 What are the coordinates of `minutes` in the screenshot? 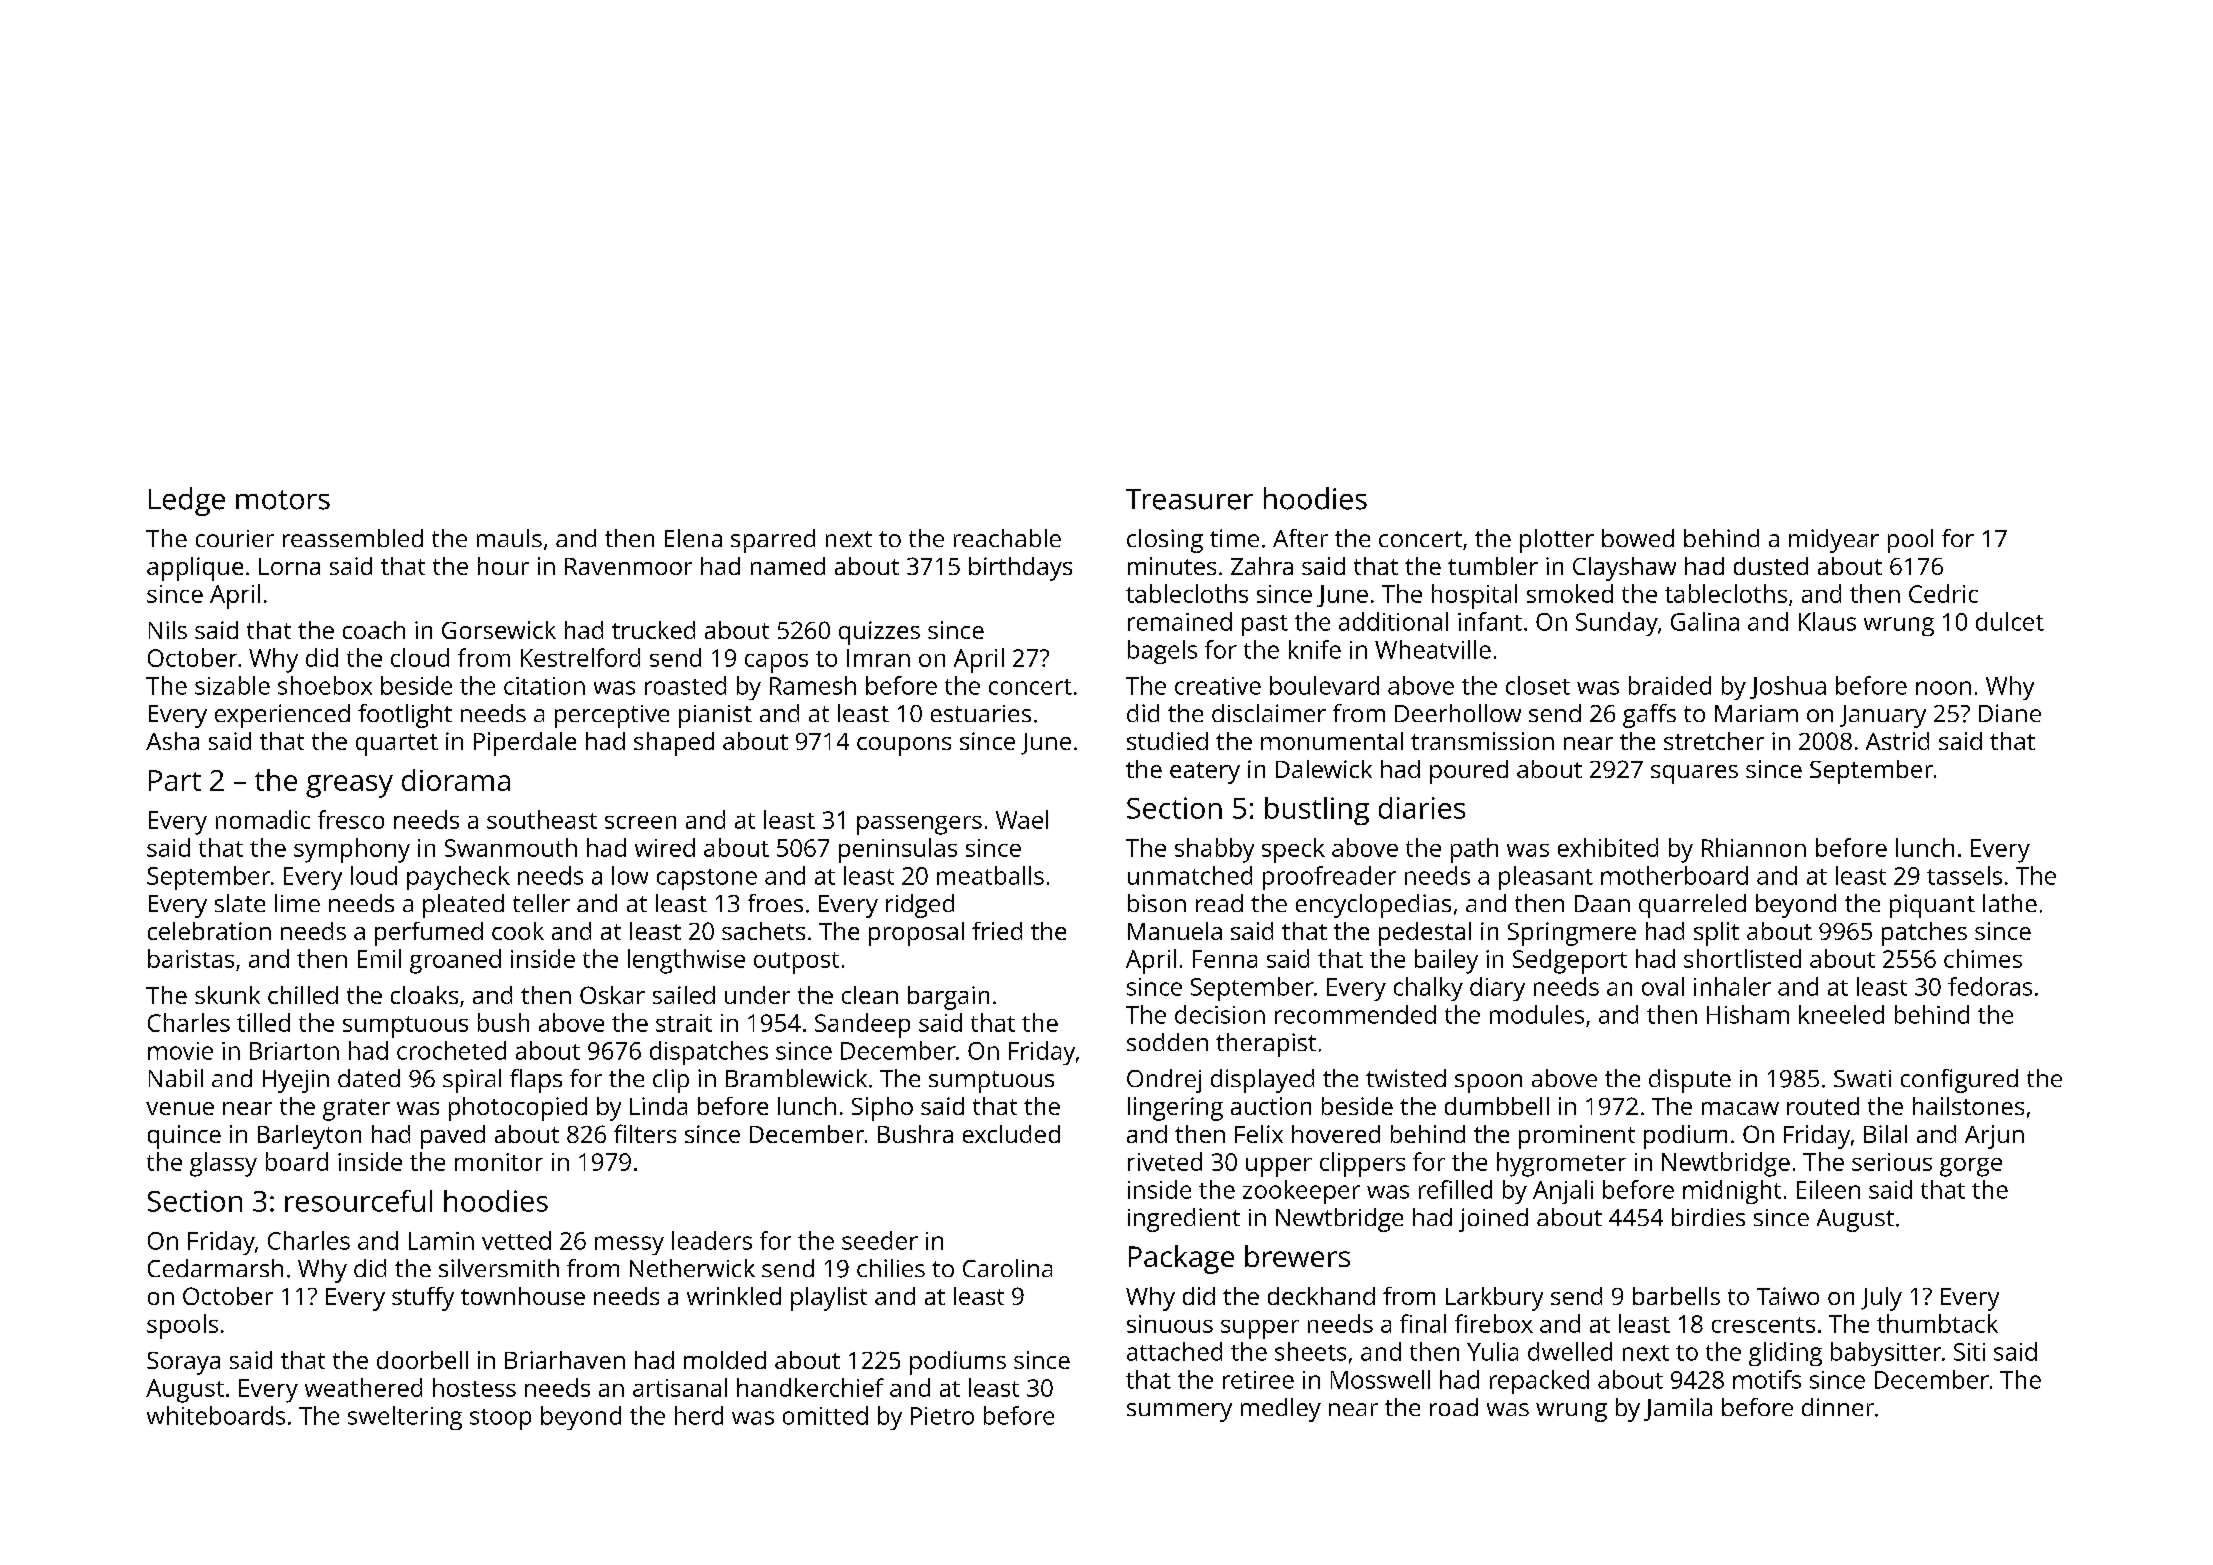 It's located at (1172, 566).
